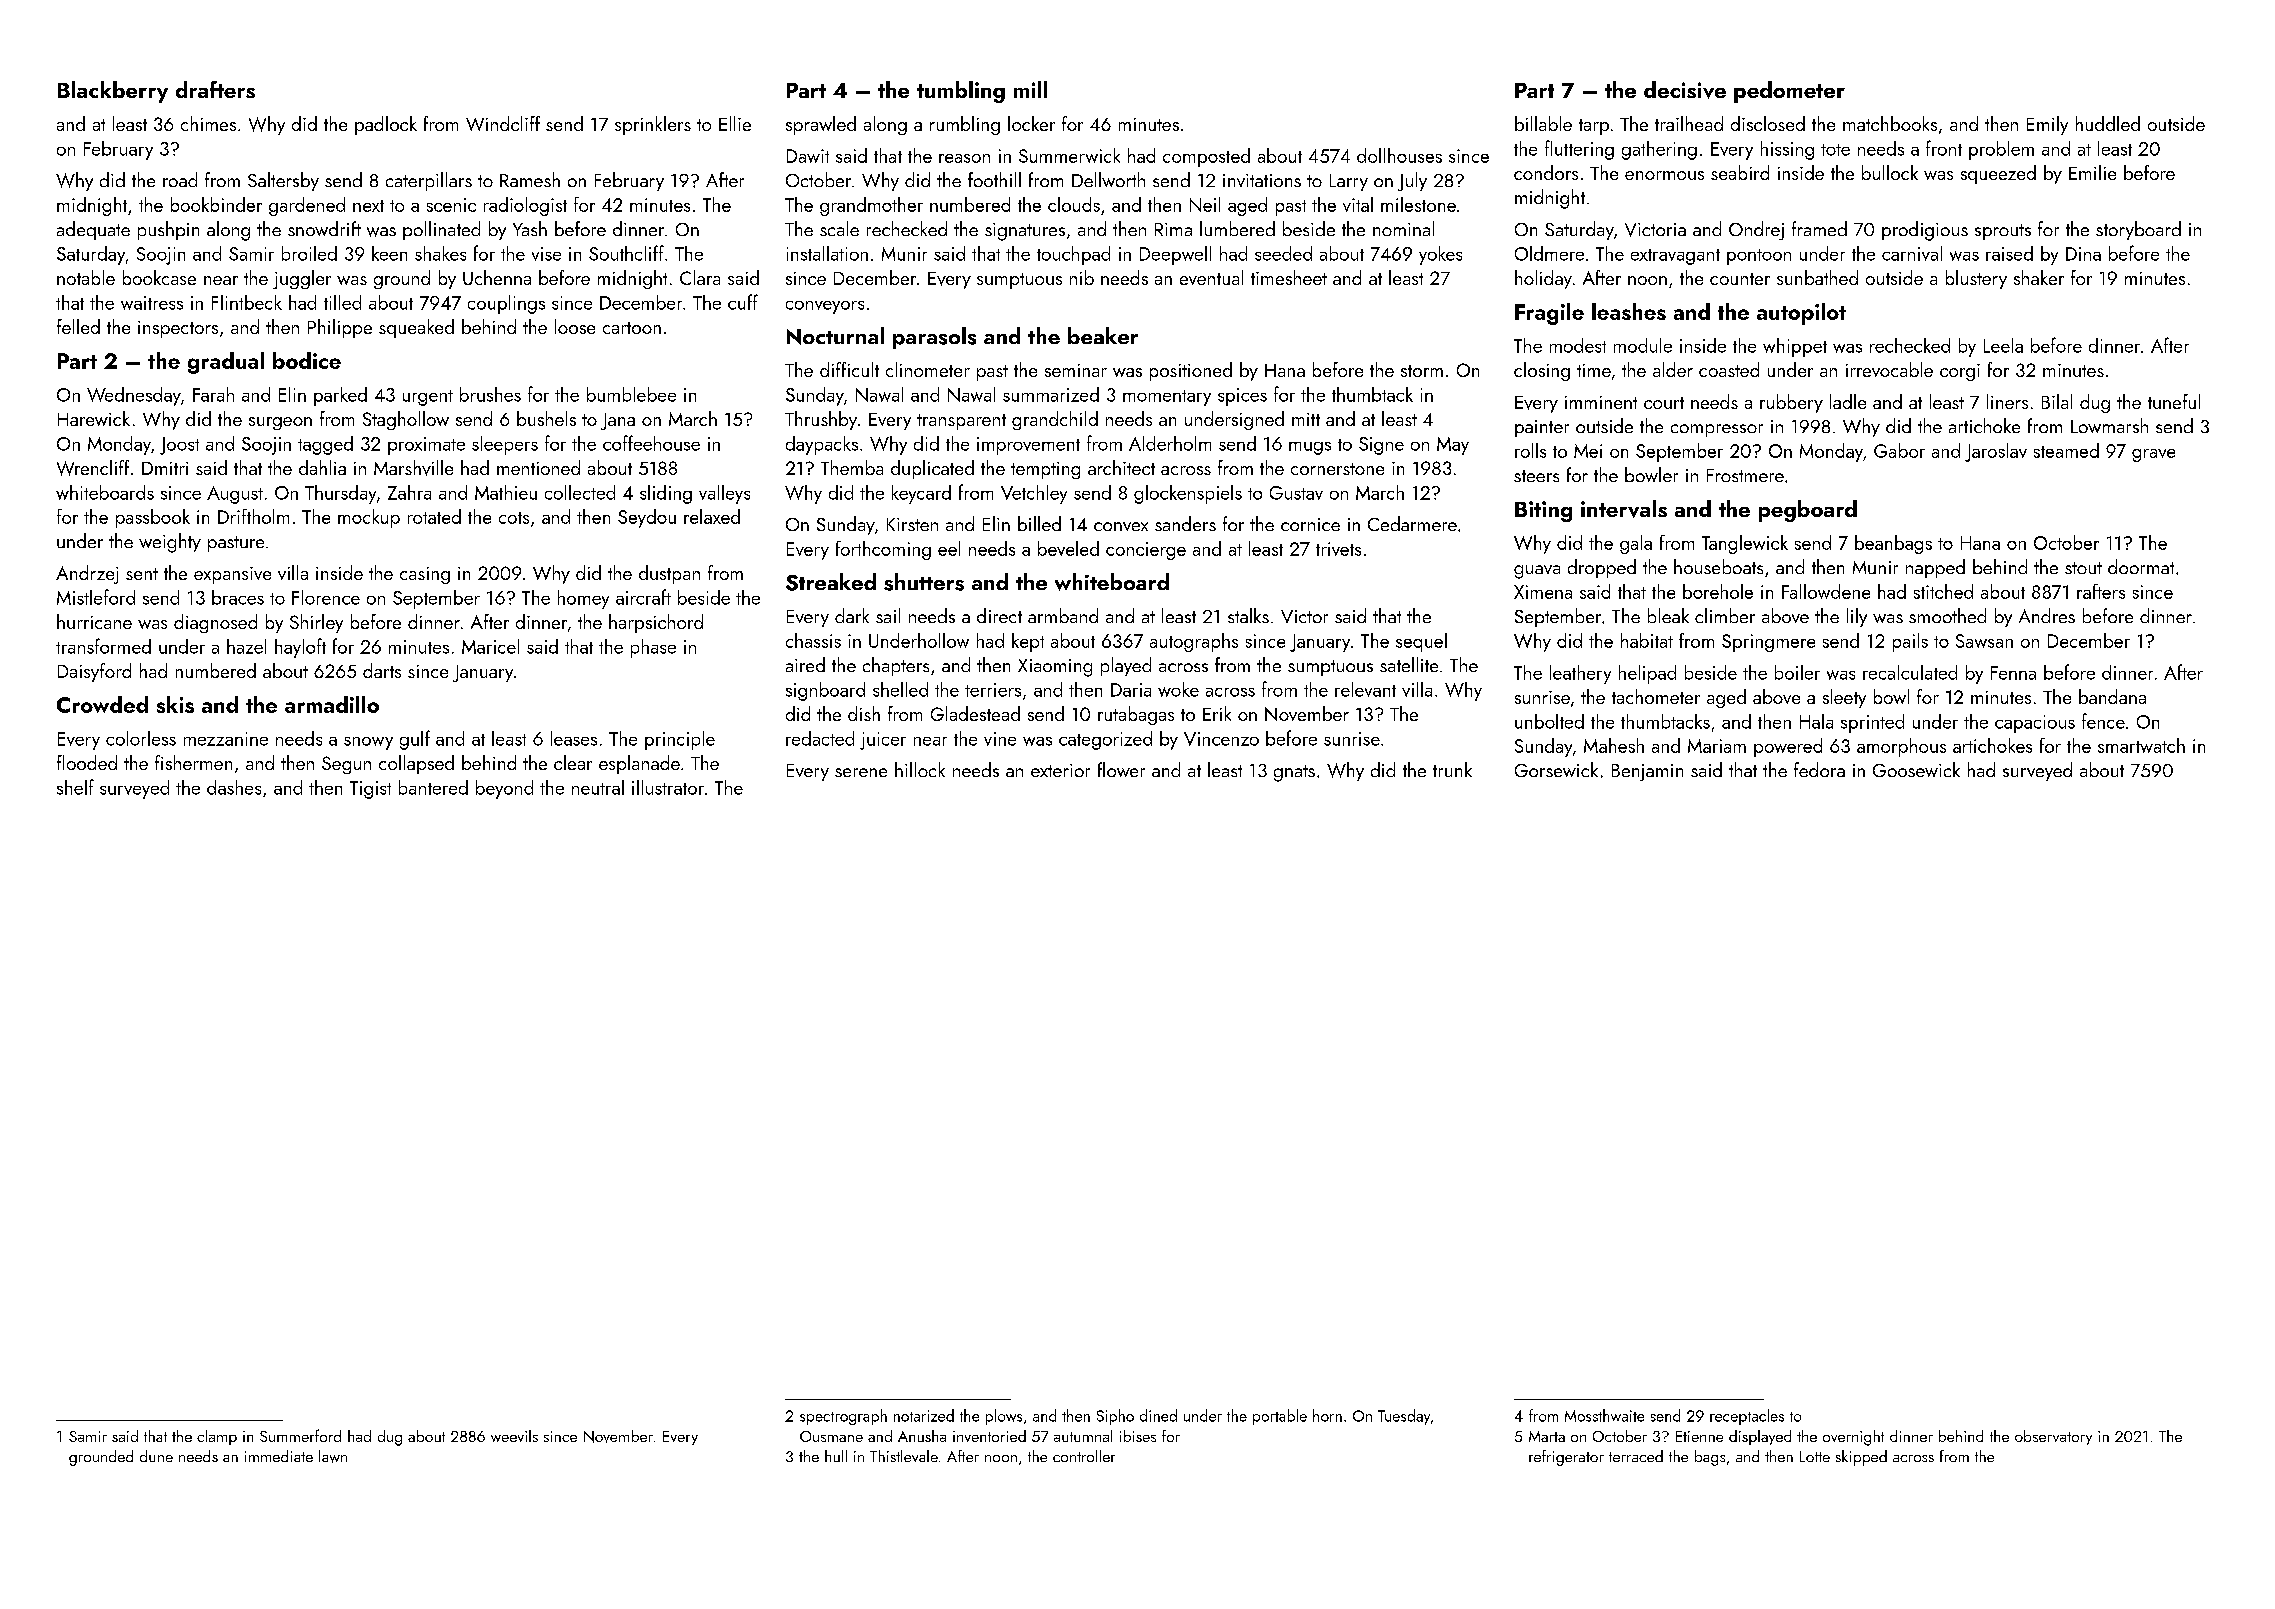 The image size is (2275, 1609). I want to click on Tigist, so click(370, 790).
